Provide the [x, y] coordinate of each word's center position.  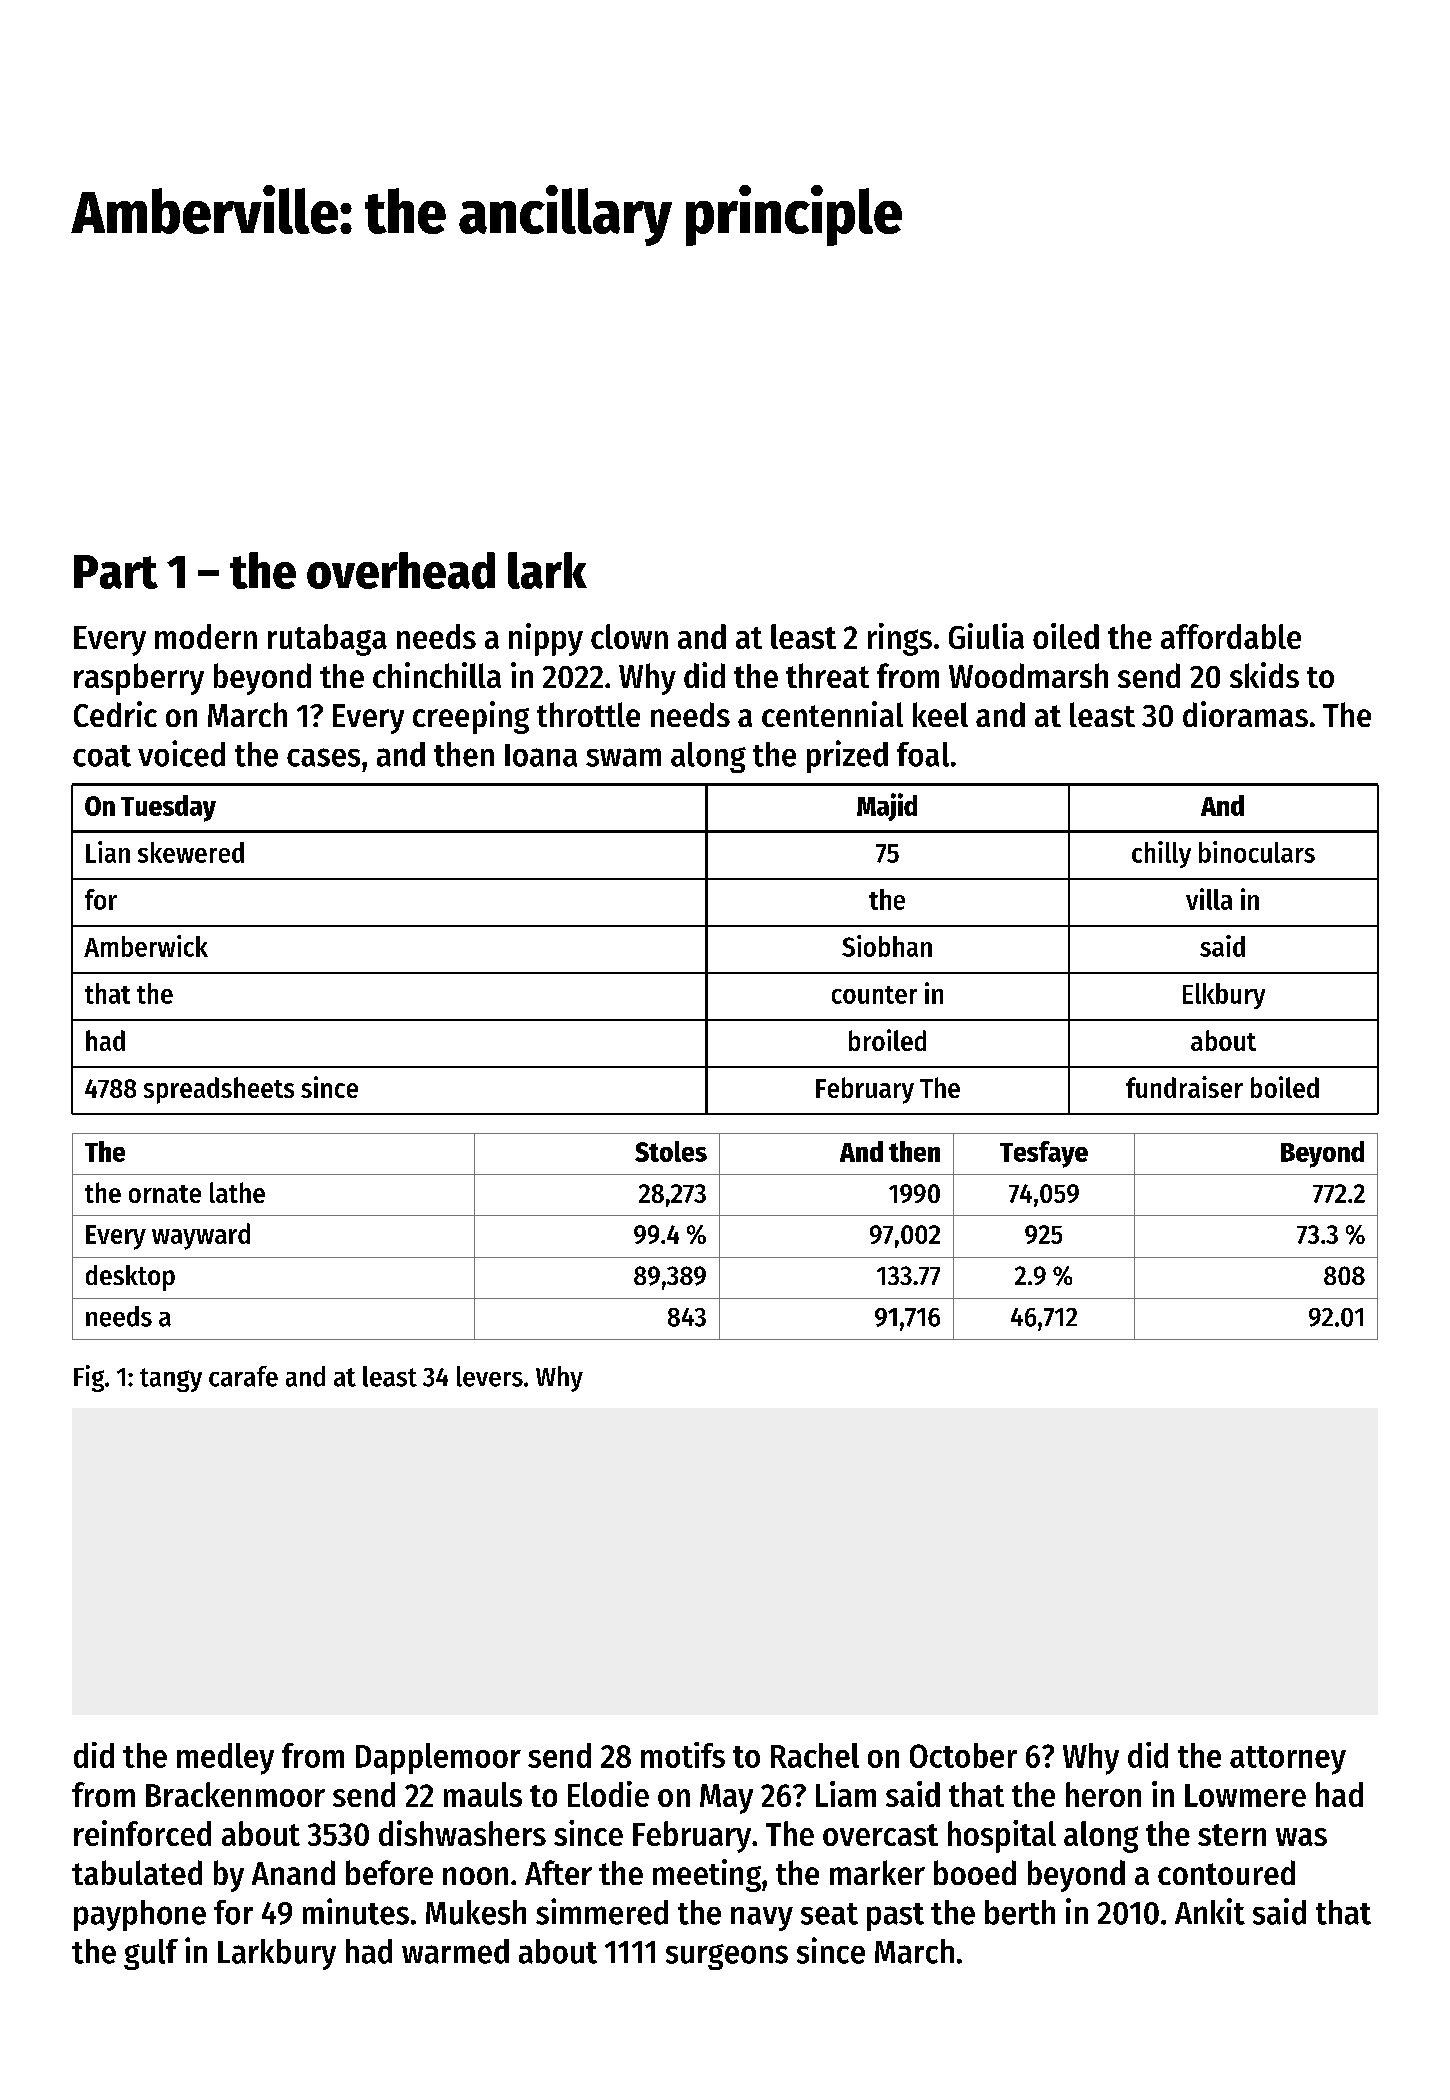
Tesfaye [1044, 1154]
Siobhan [887, 946]
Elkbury [1224, 996]
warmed [455, 1951]
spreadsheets [219, 1090]
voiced [181, 753]
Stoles [671, 1151]
